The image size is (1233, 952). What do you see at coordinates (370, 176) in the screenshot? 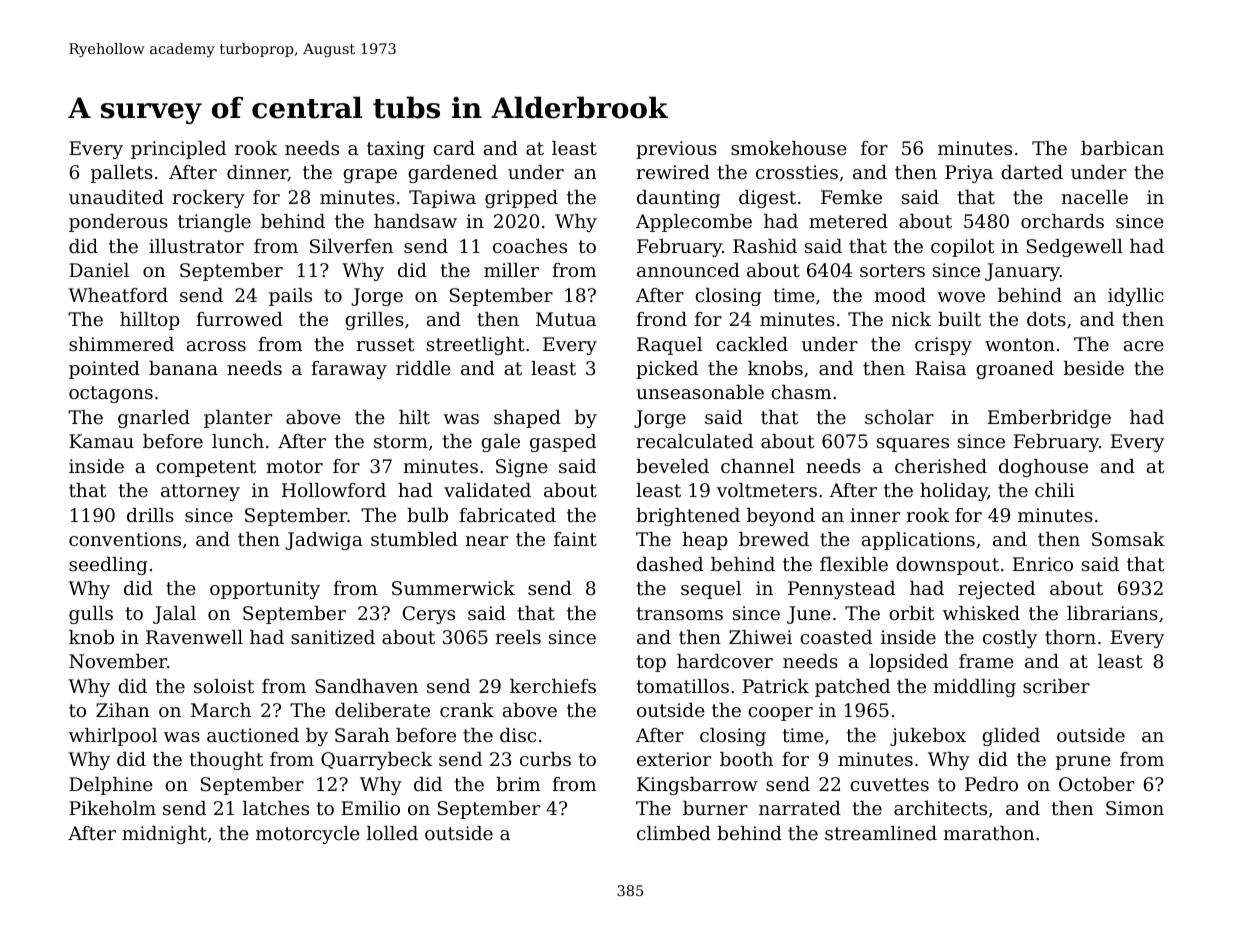
I see `grape` at bounding box center [370, 176].
